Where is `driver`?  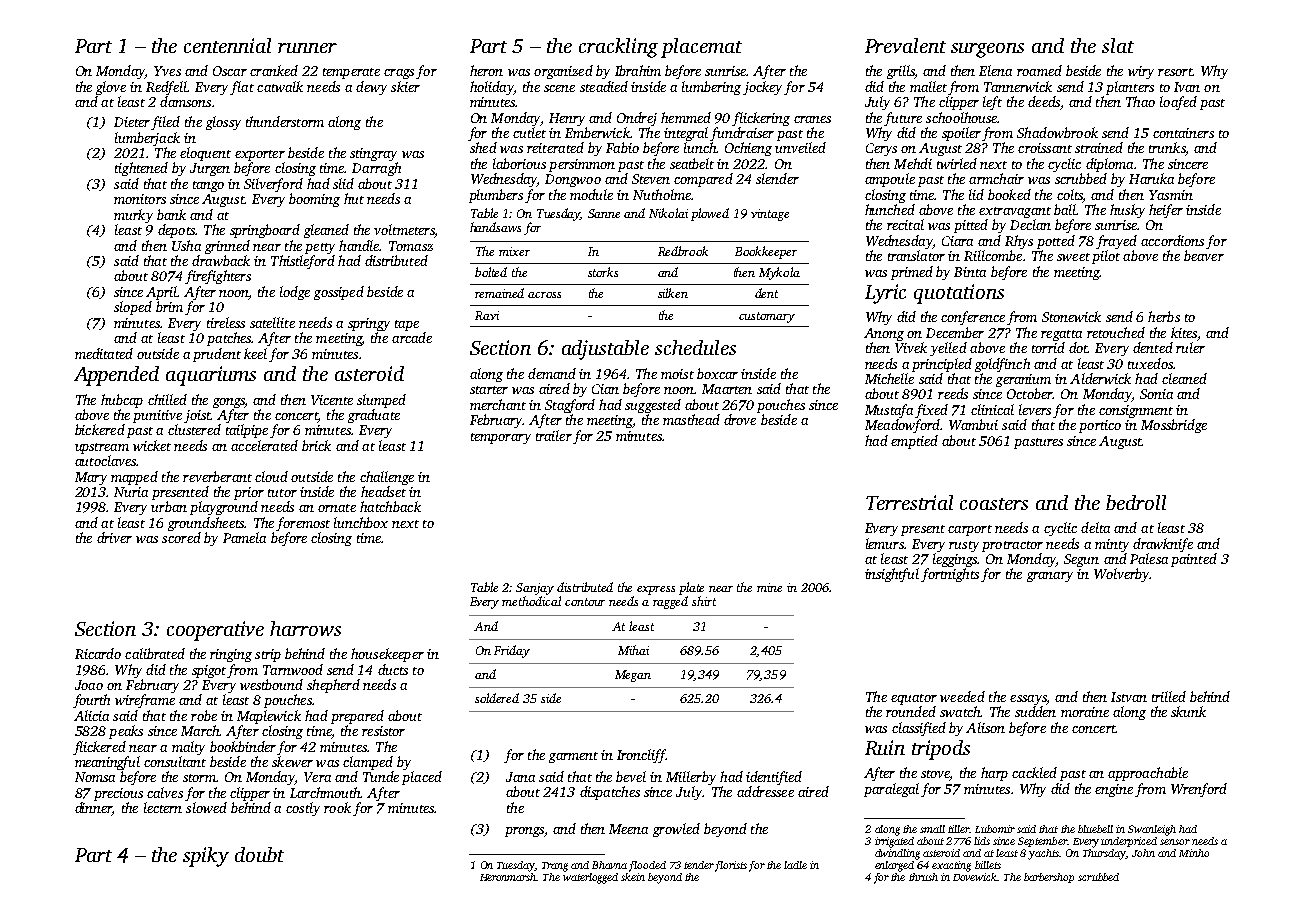
driver is located at coordinates (114, 537).
